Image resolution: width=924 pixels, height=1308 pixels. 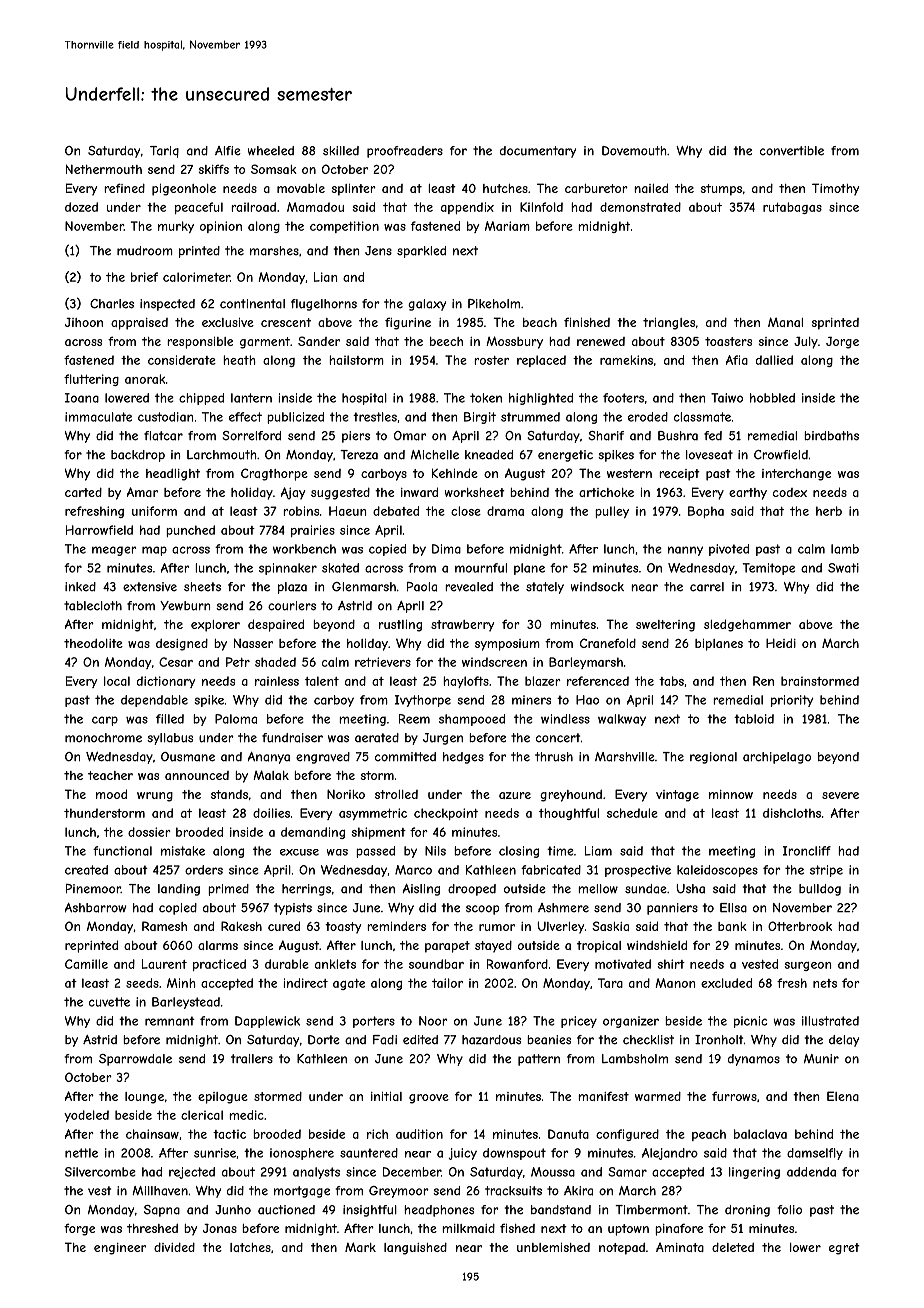 What do you see at coordinates (472, 720) in the document?
I see `shampooed` at bounding box center [472, 720].
